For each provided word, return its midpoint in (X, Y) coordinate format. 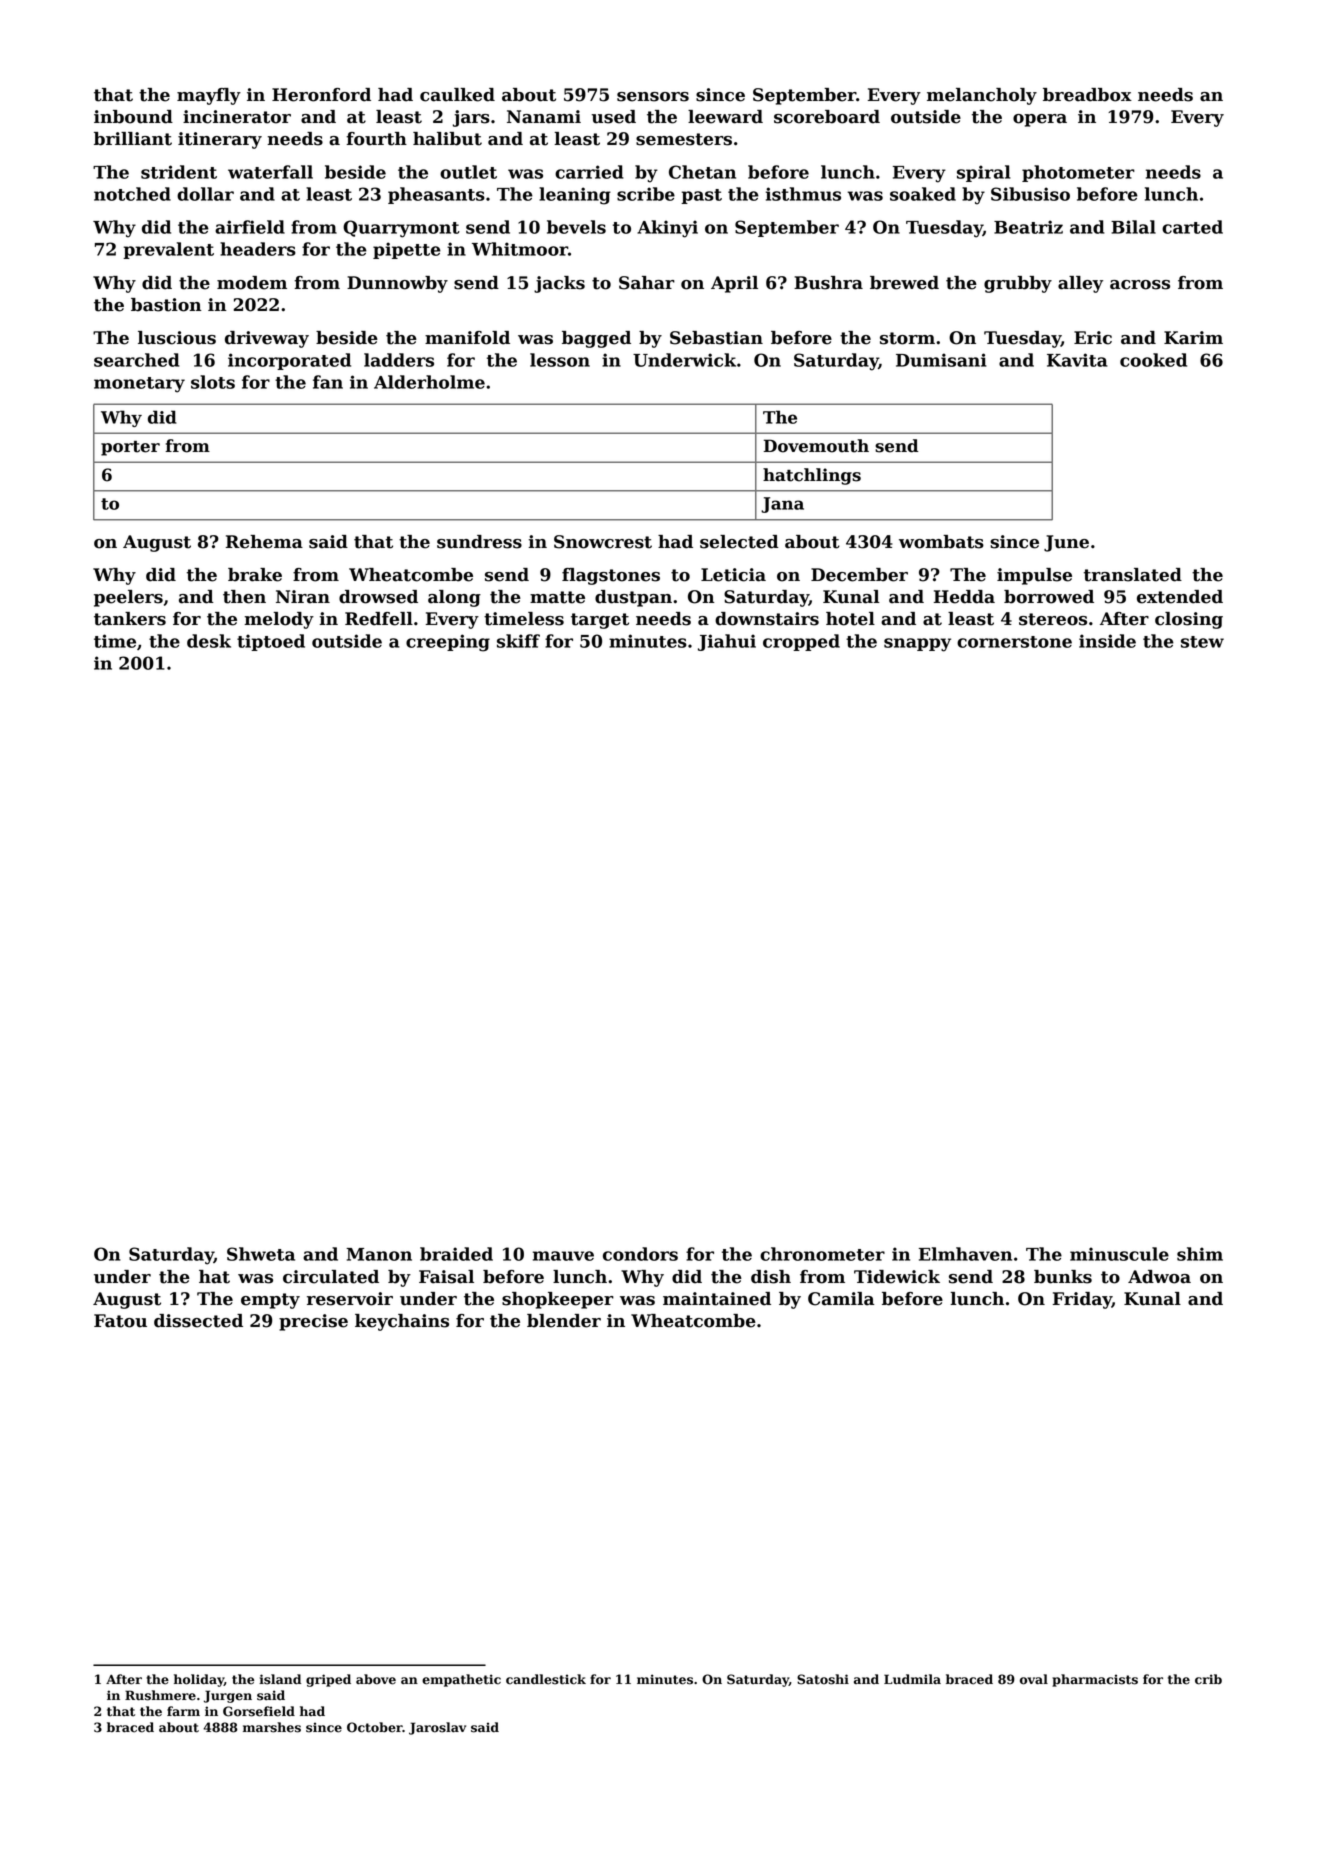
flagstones (611, 576)
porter (130, 448)
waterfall (270, 172)
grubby (1018, 284)
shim (1200, 1254)
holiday (199, 1680)
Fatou (120, 1321)
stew (1202, 642)
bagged (596, 339)
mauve (563, 1256)
